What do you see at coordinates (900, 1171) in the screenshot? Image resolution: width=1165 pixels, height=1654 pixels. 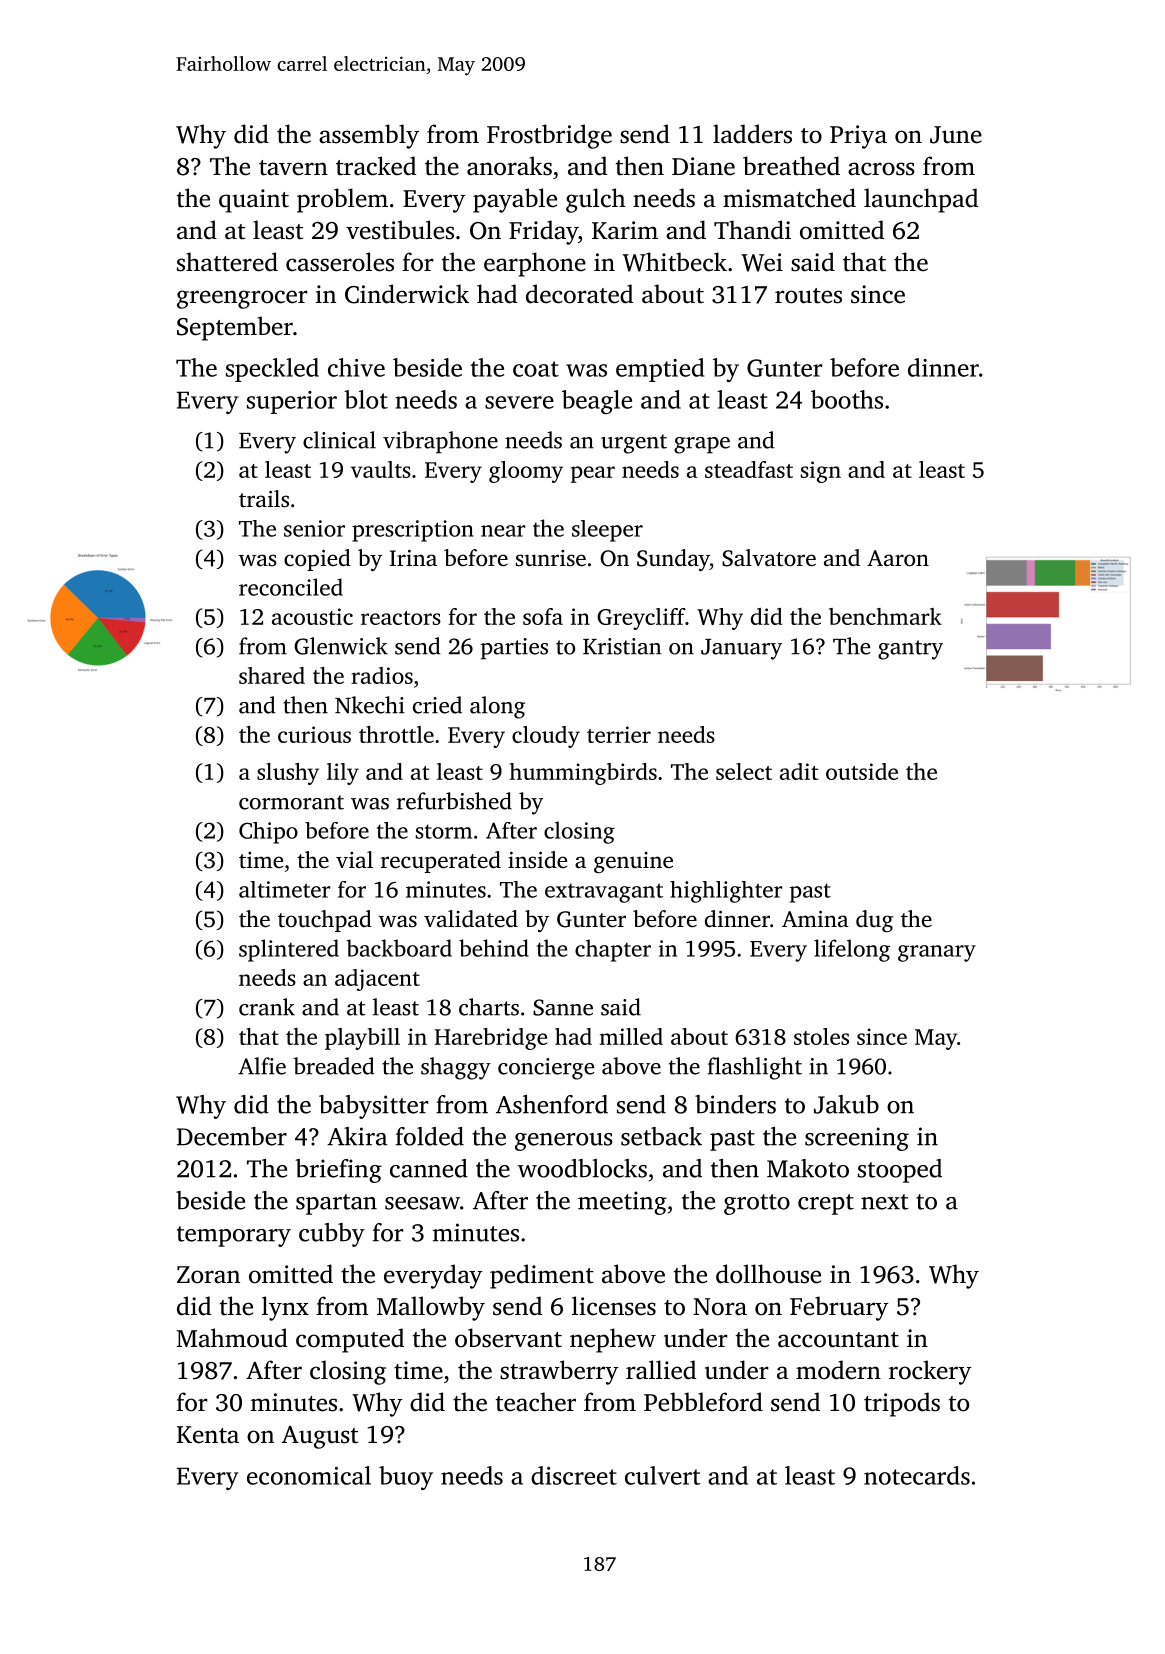 I see `stooped` at bounding box center [900, 1171].
